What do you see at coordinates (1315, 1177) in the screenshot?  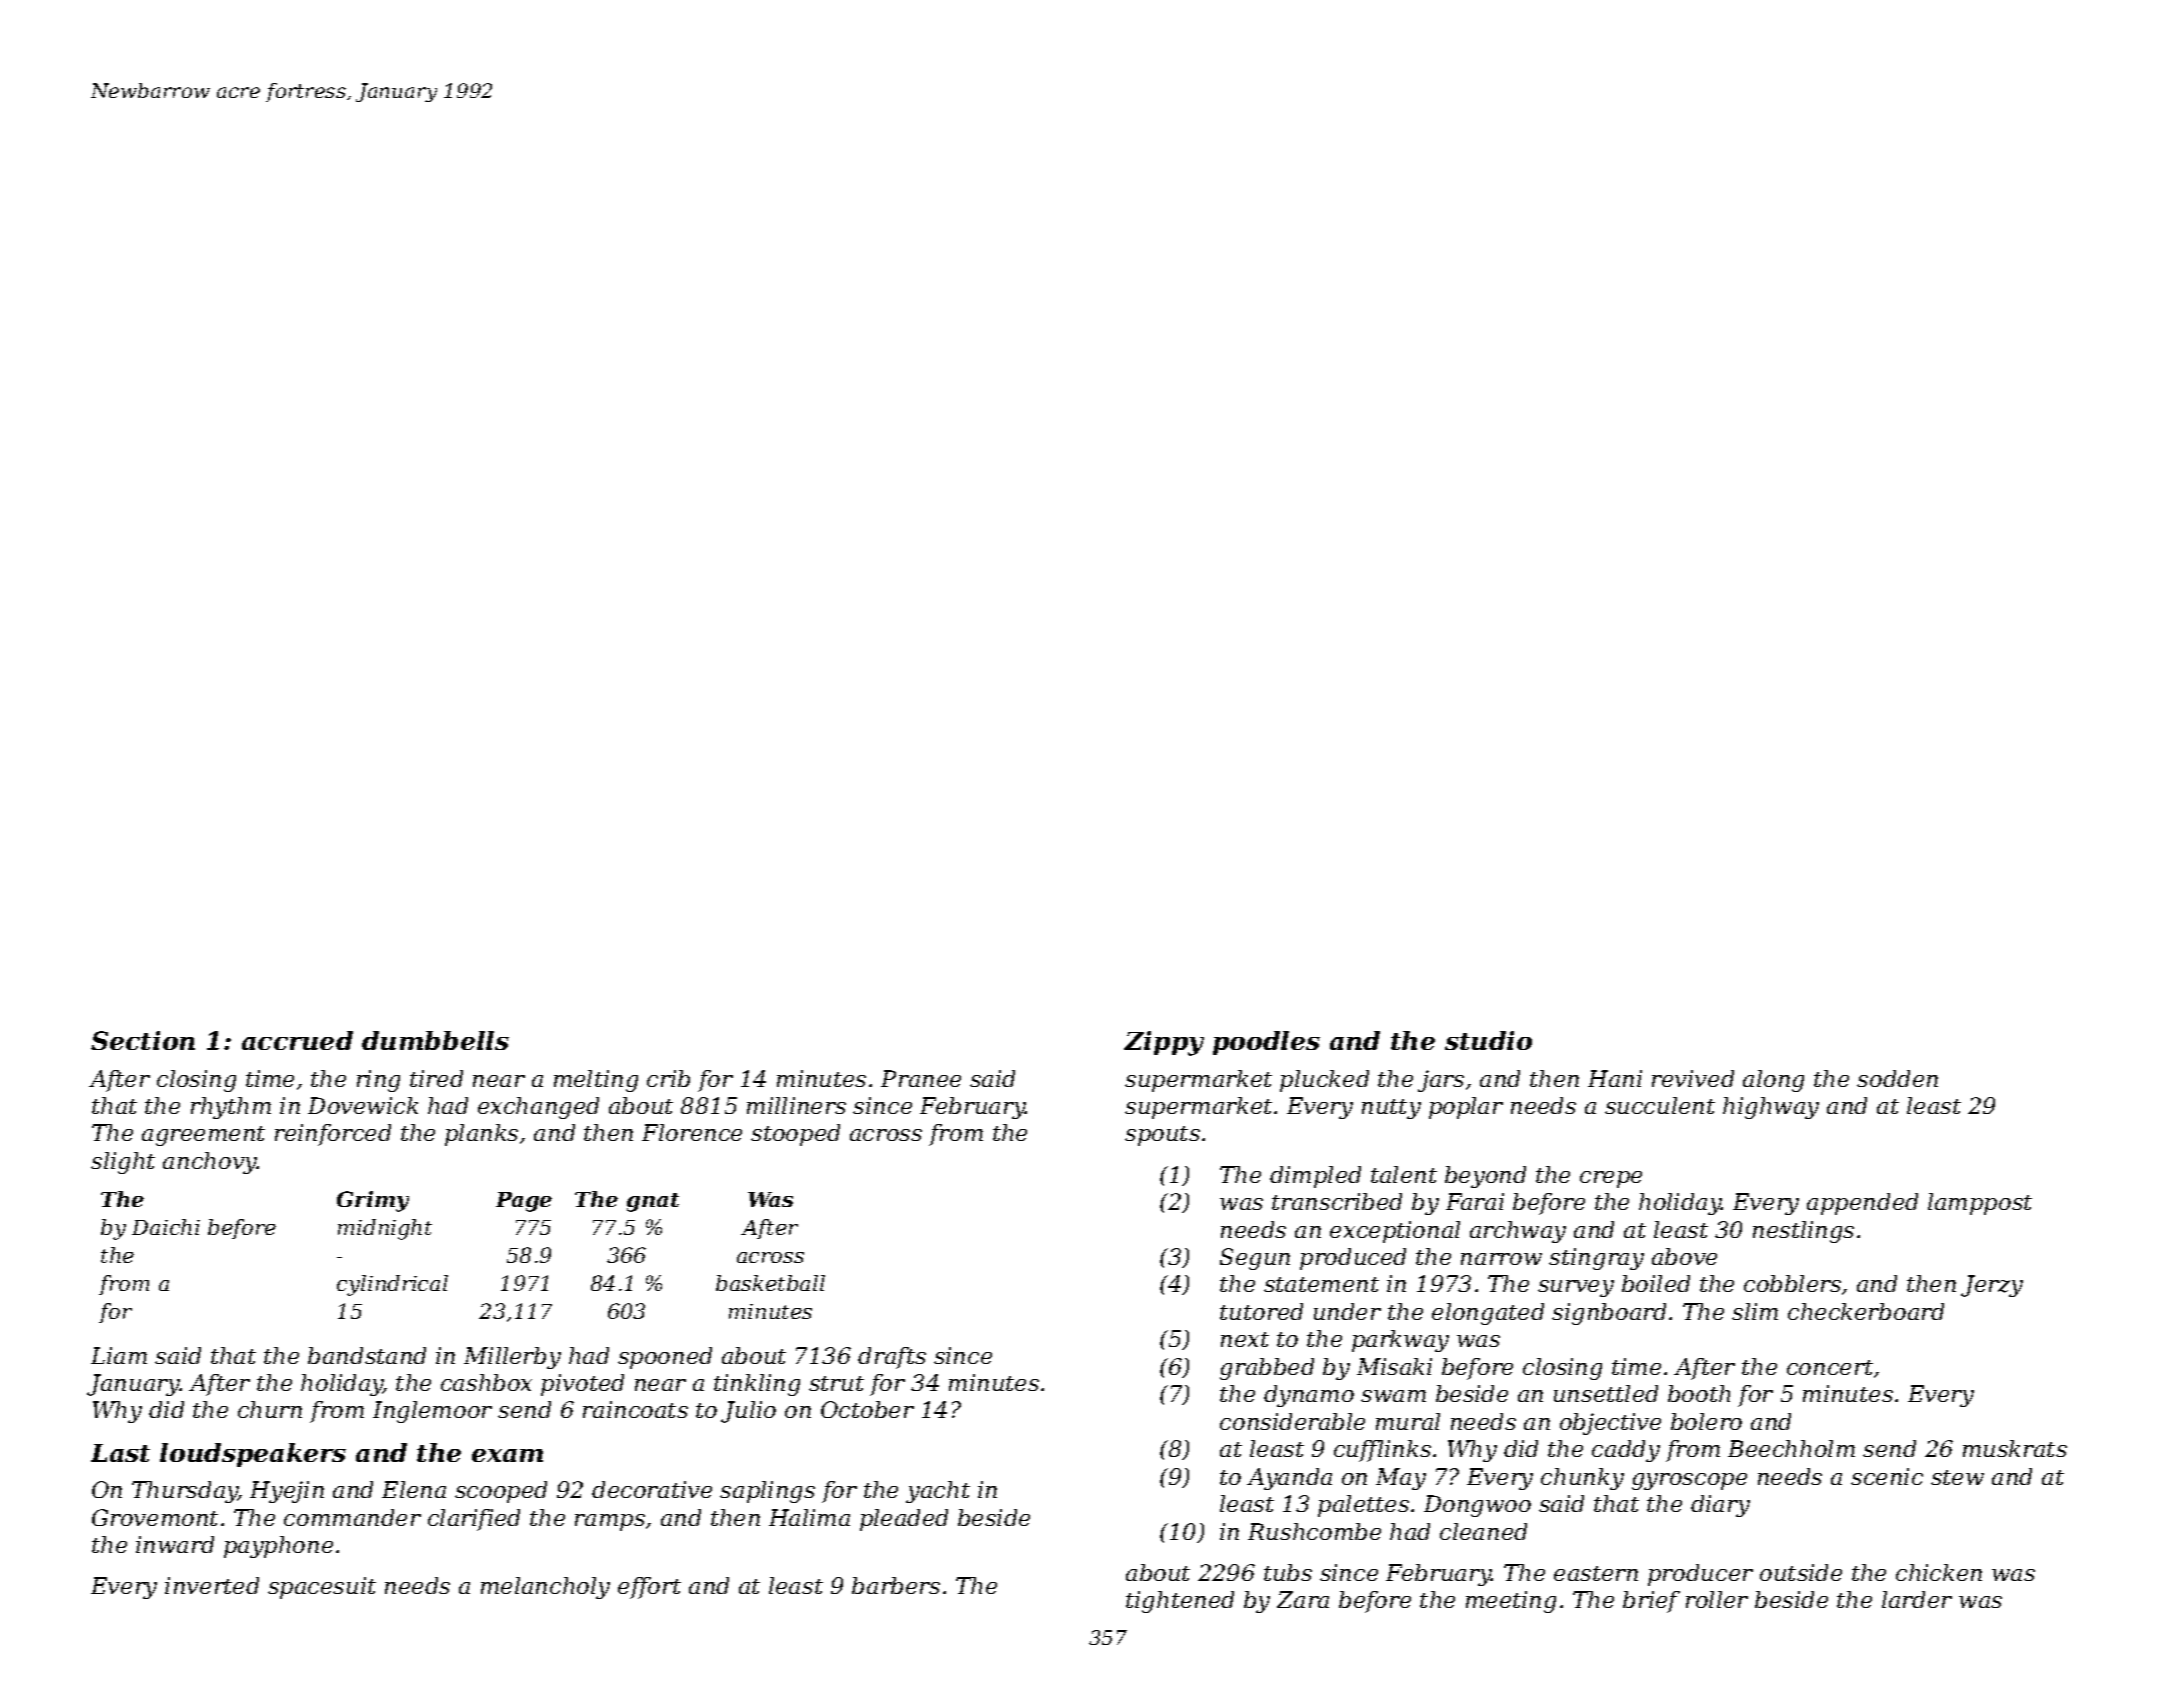 I see `dimpled` at bounding box center [1315, 1177].
